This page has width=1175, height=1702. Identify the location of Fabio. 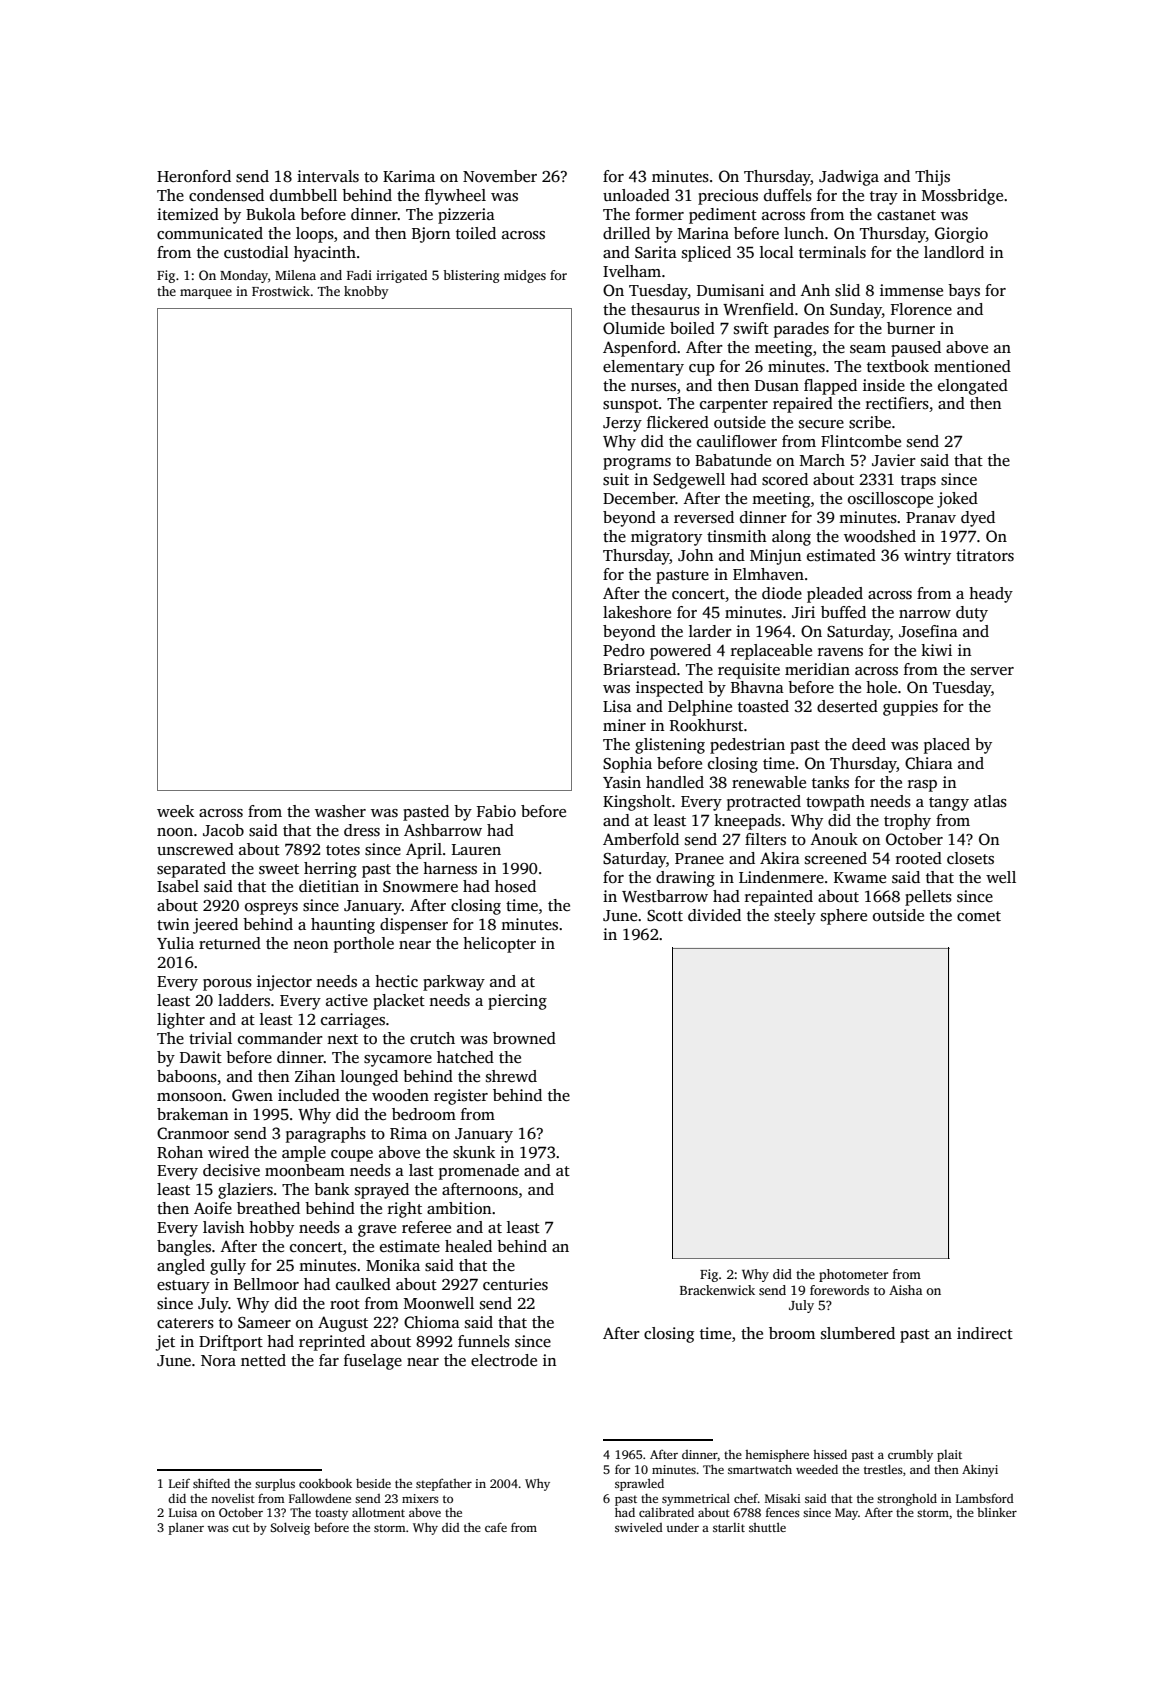
(496, 811).
